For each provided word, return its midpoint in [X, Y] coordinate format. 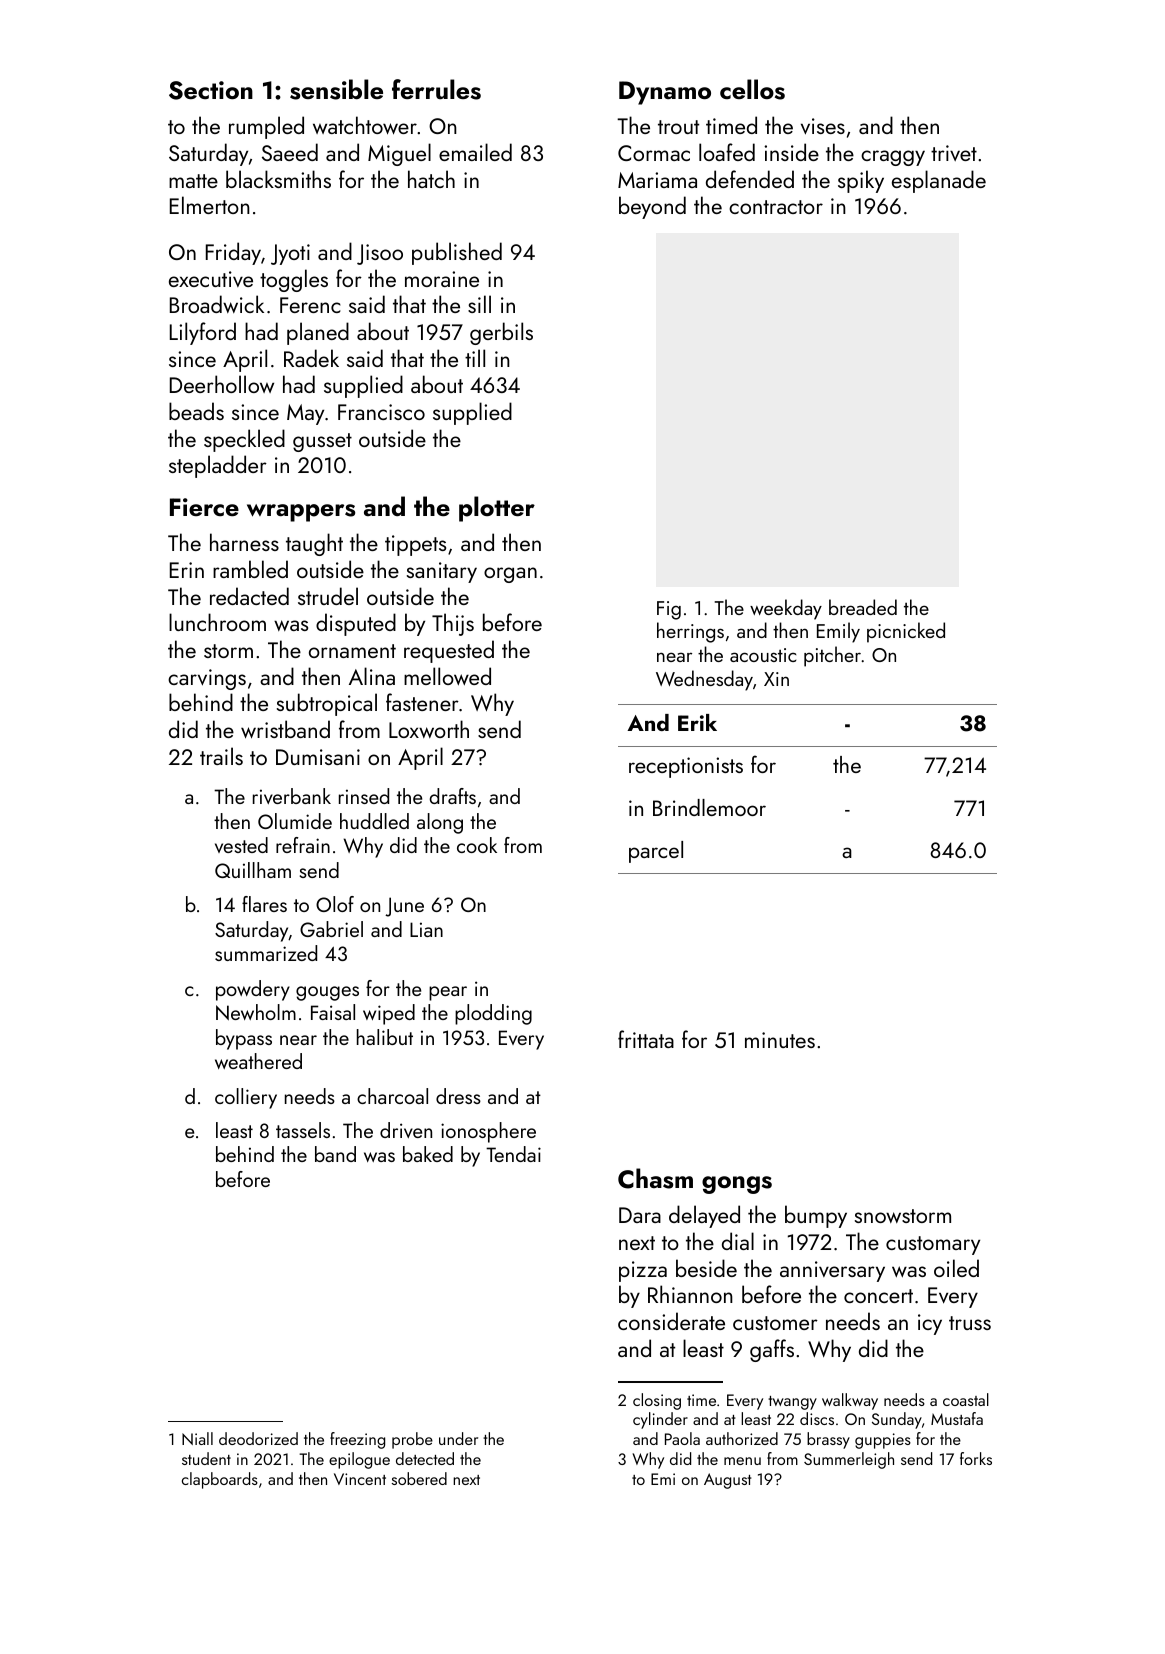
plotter [497, 509]
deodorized [258, 1438]
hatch [431, 179]
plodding [493, 1014]
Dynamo [665, 93]
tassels [303, 1130]
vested [241, 845]
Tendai [513, 1154]
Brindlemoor [709, 807]
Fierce [204, 507]
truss [970, 1323]
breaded [863, 607]
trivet [954, 153]
